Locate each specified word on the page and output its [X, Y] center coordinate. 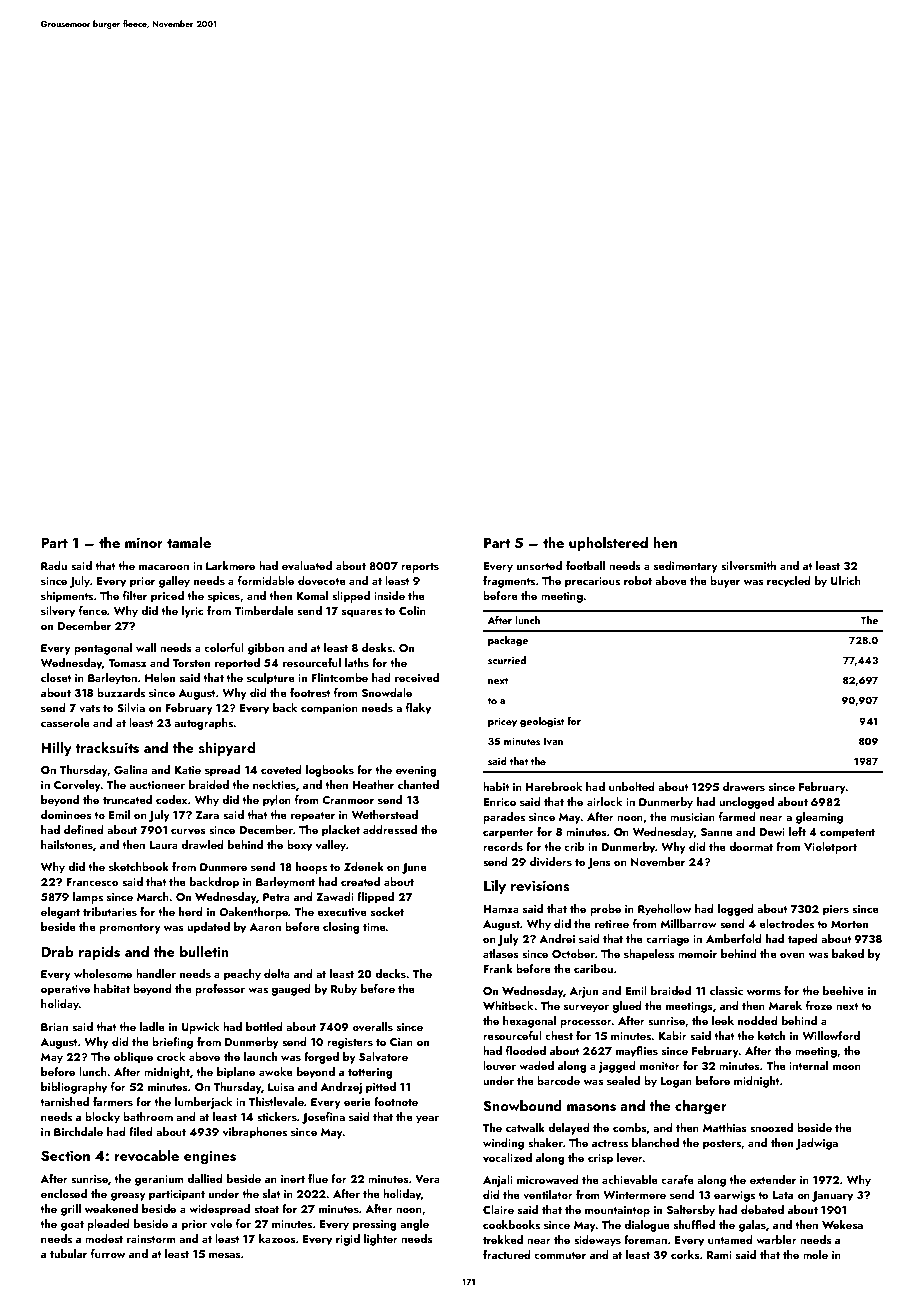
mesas [225, 1255]
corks [685, 1254]
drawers [744, 786]
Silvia [131, 707]
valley [331, 846]
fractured [507, 1254]
